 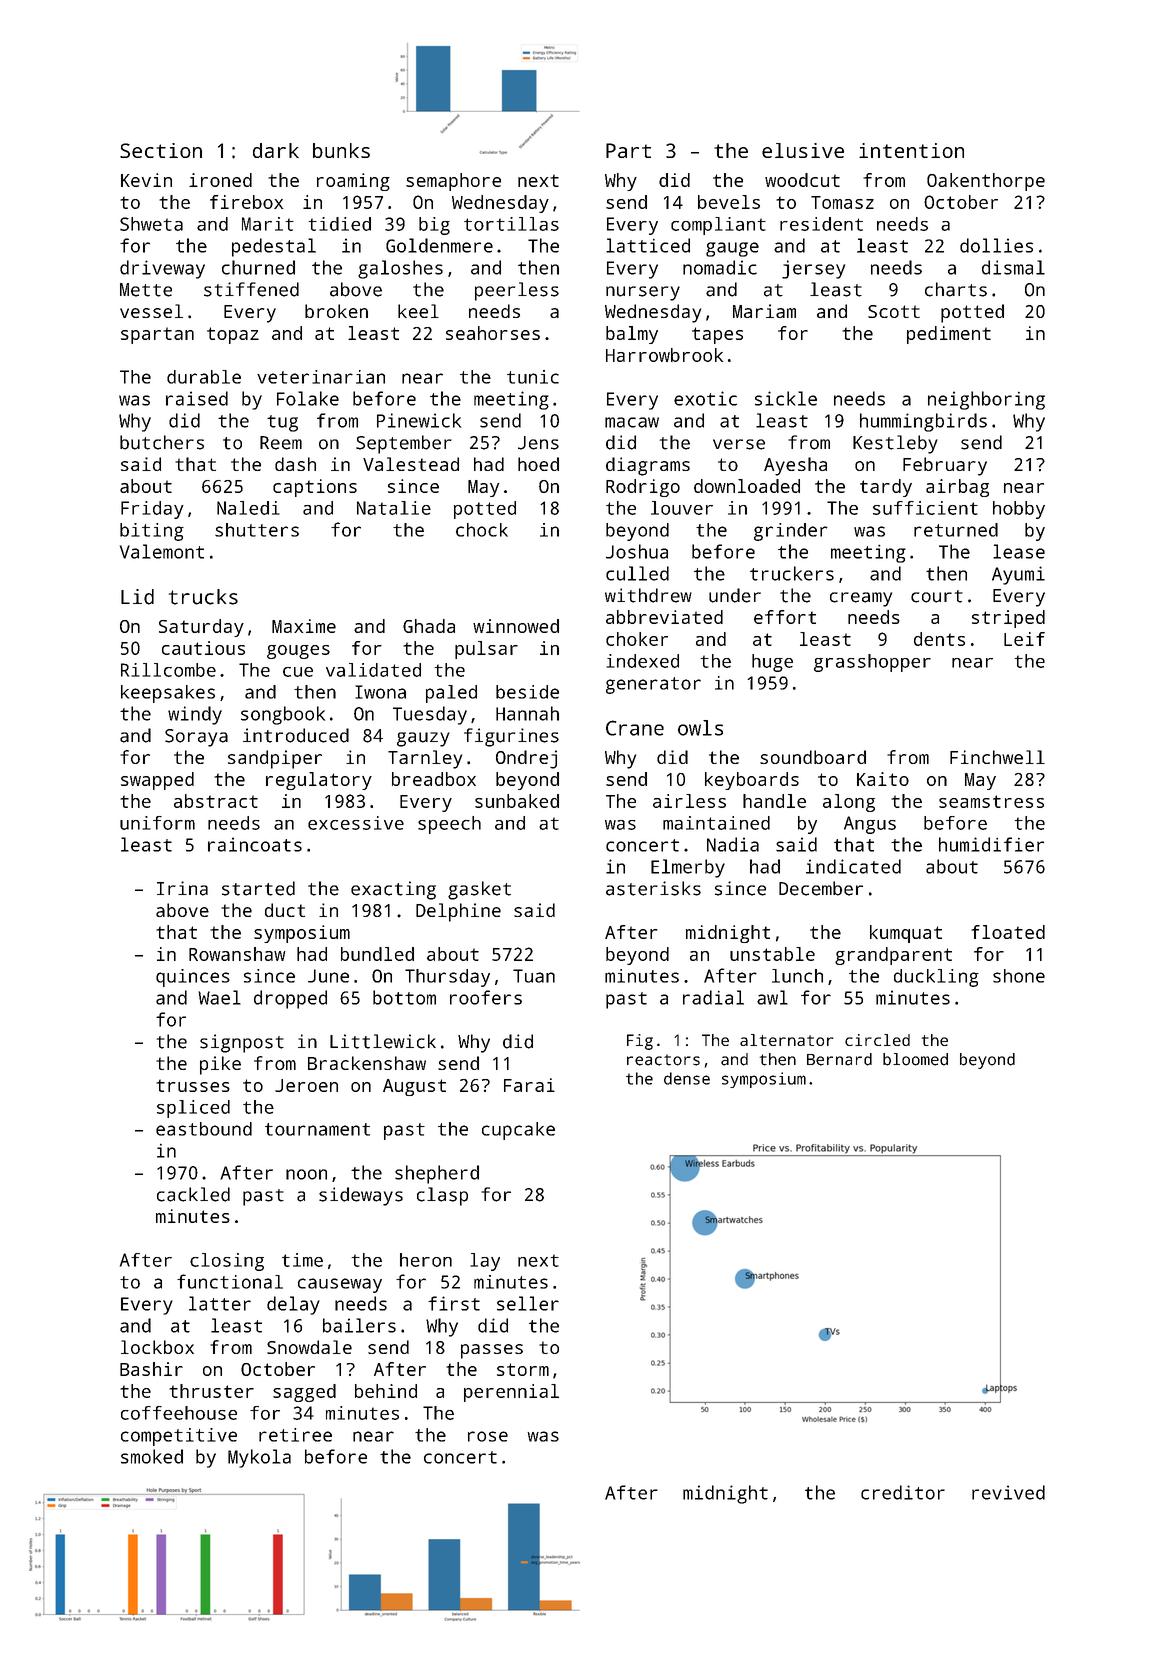 I want to click on sunbaked, so click(x=517, y=801).
